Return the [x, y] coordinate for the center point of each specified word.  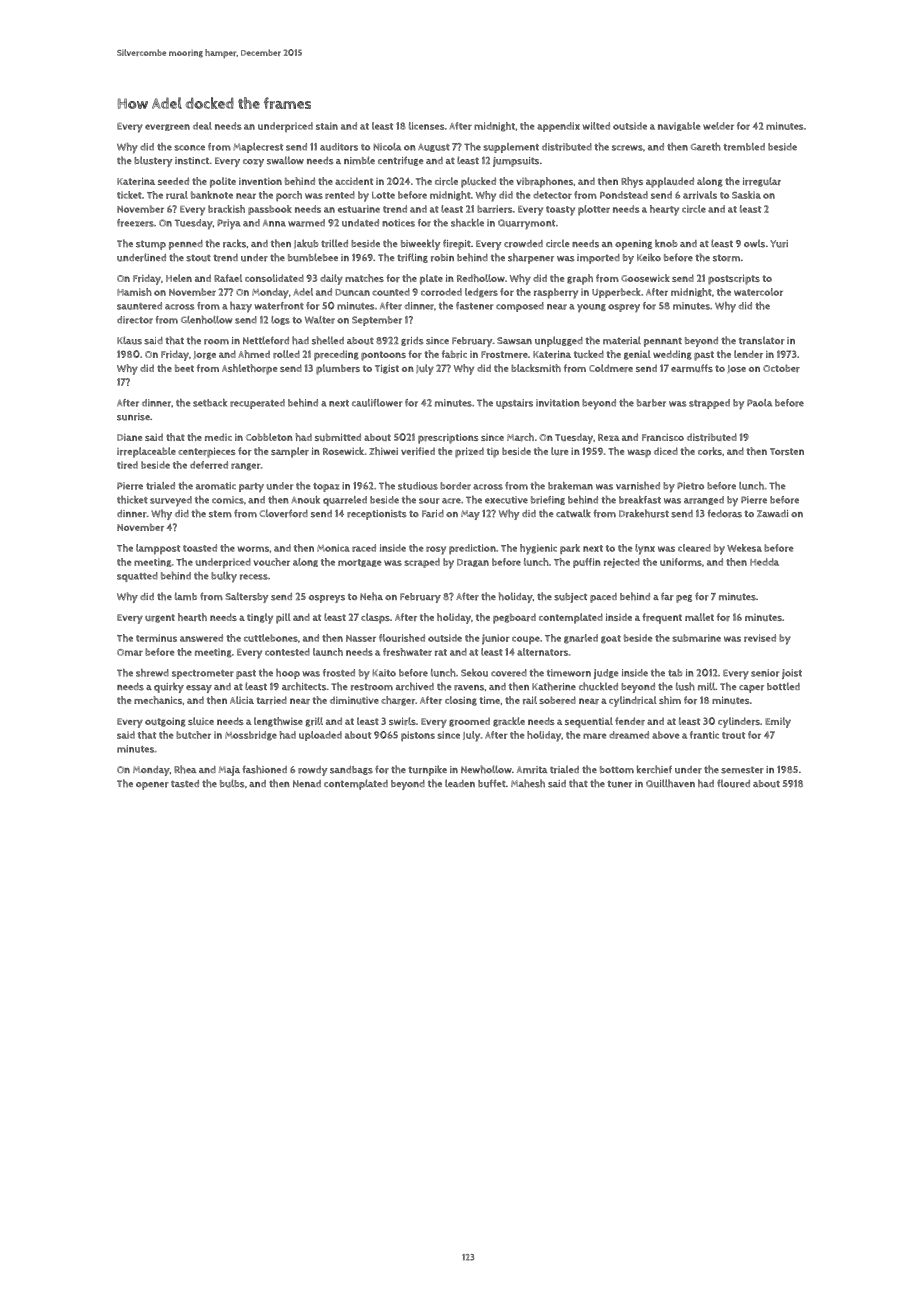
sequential [589, 722]
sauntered [139, 306]
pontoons [383, 356]
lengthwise [278, 722]
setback [210, 403]
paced [603, 598]
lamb [186, 596]
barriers [495, 209]
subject [570, 598]
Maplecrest [258, 148]
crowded [523, 244]
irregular [762, 182]
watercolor [758, 292]
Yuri [779, 244]
